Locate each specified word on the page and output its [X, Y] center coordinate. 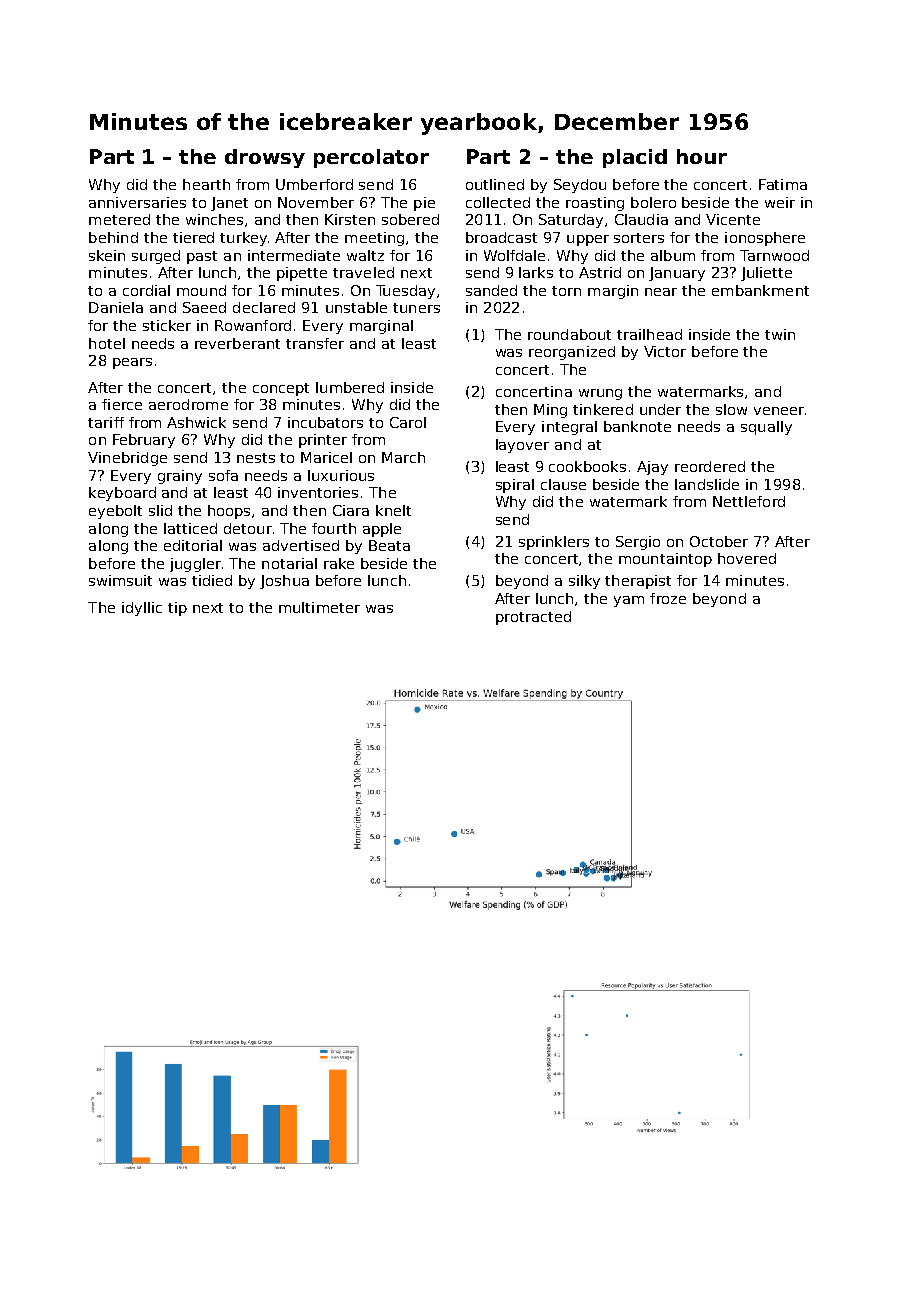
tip [177, 609]
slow [731, 409]
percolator [371, 158]
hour [702, 156]
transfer [315, 343]
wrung [600, 394]
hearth [206, 184]
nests [256, 458]
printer [323, 441]
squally [766, 428]
